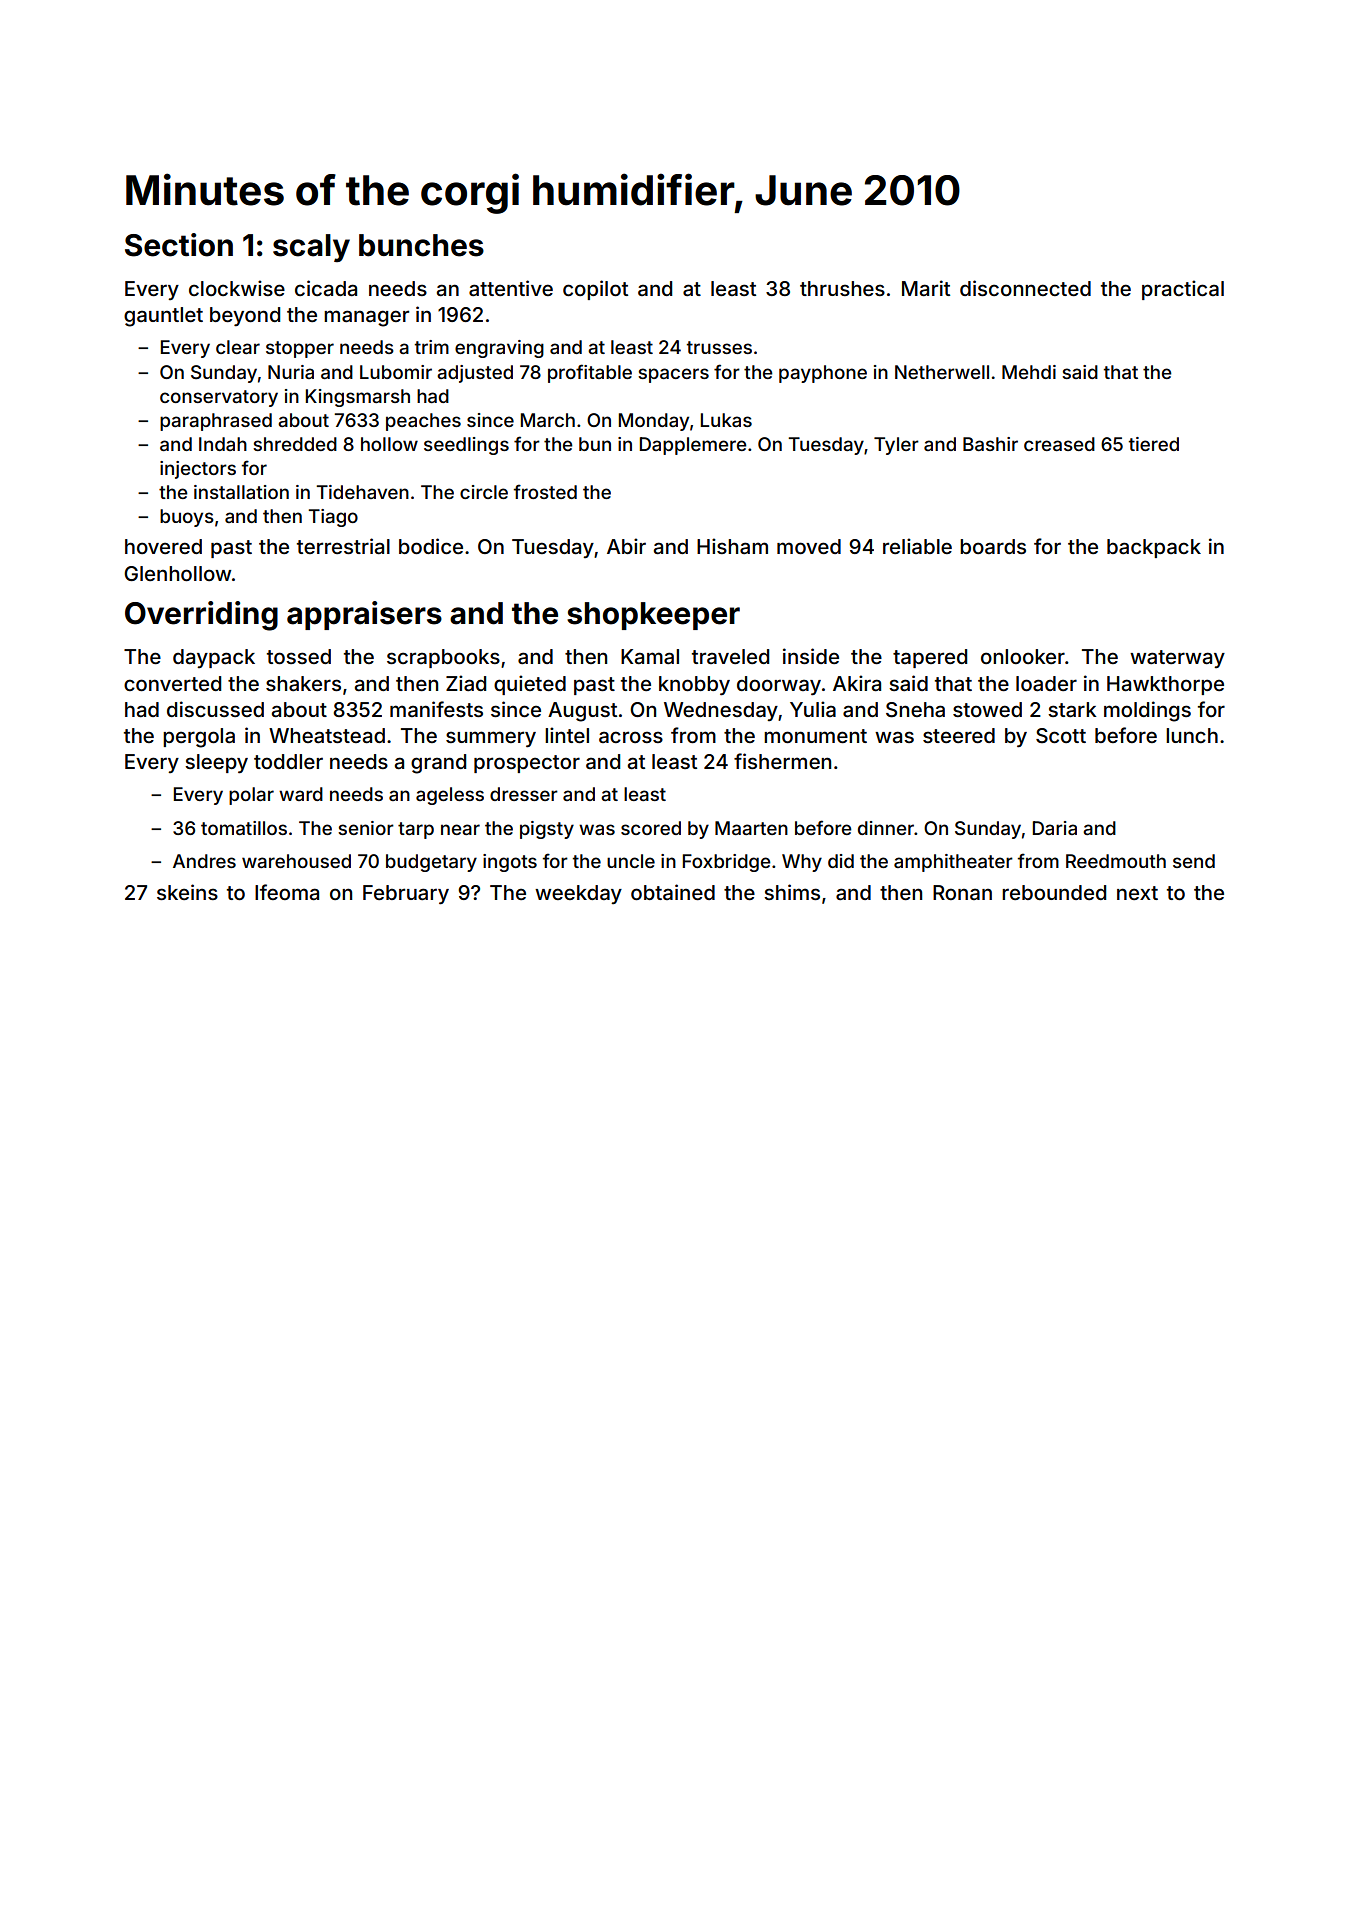  Describe the element at coordinates (631, 737) in the document. I see `across` at that location.
